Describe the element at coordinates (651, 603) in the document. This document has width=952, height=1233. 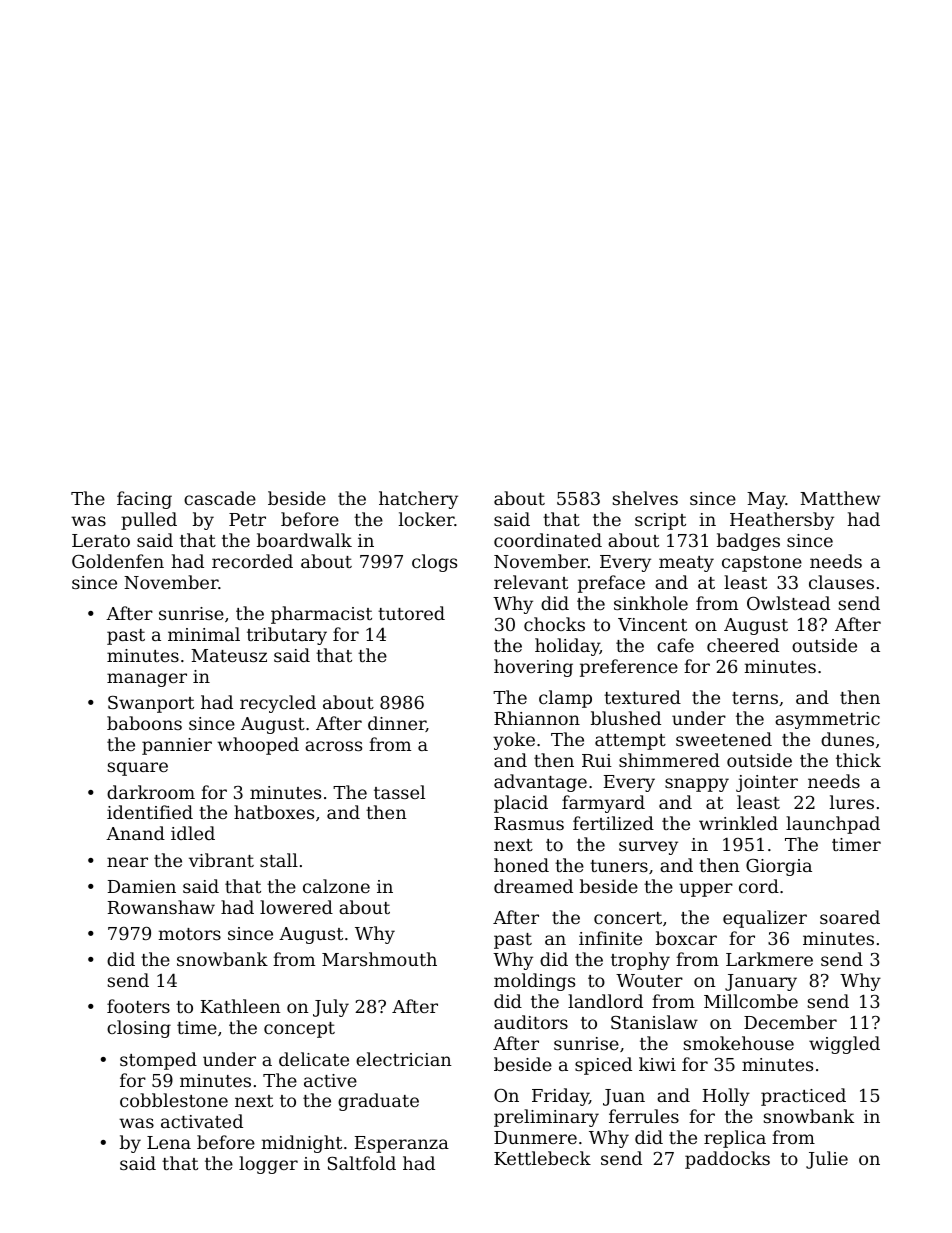
I see `sinkhole` at that location.
